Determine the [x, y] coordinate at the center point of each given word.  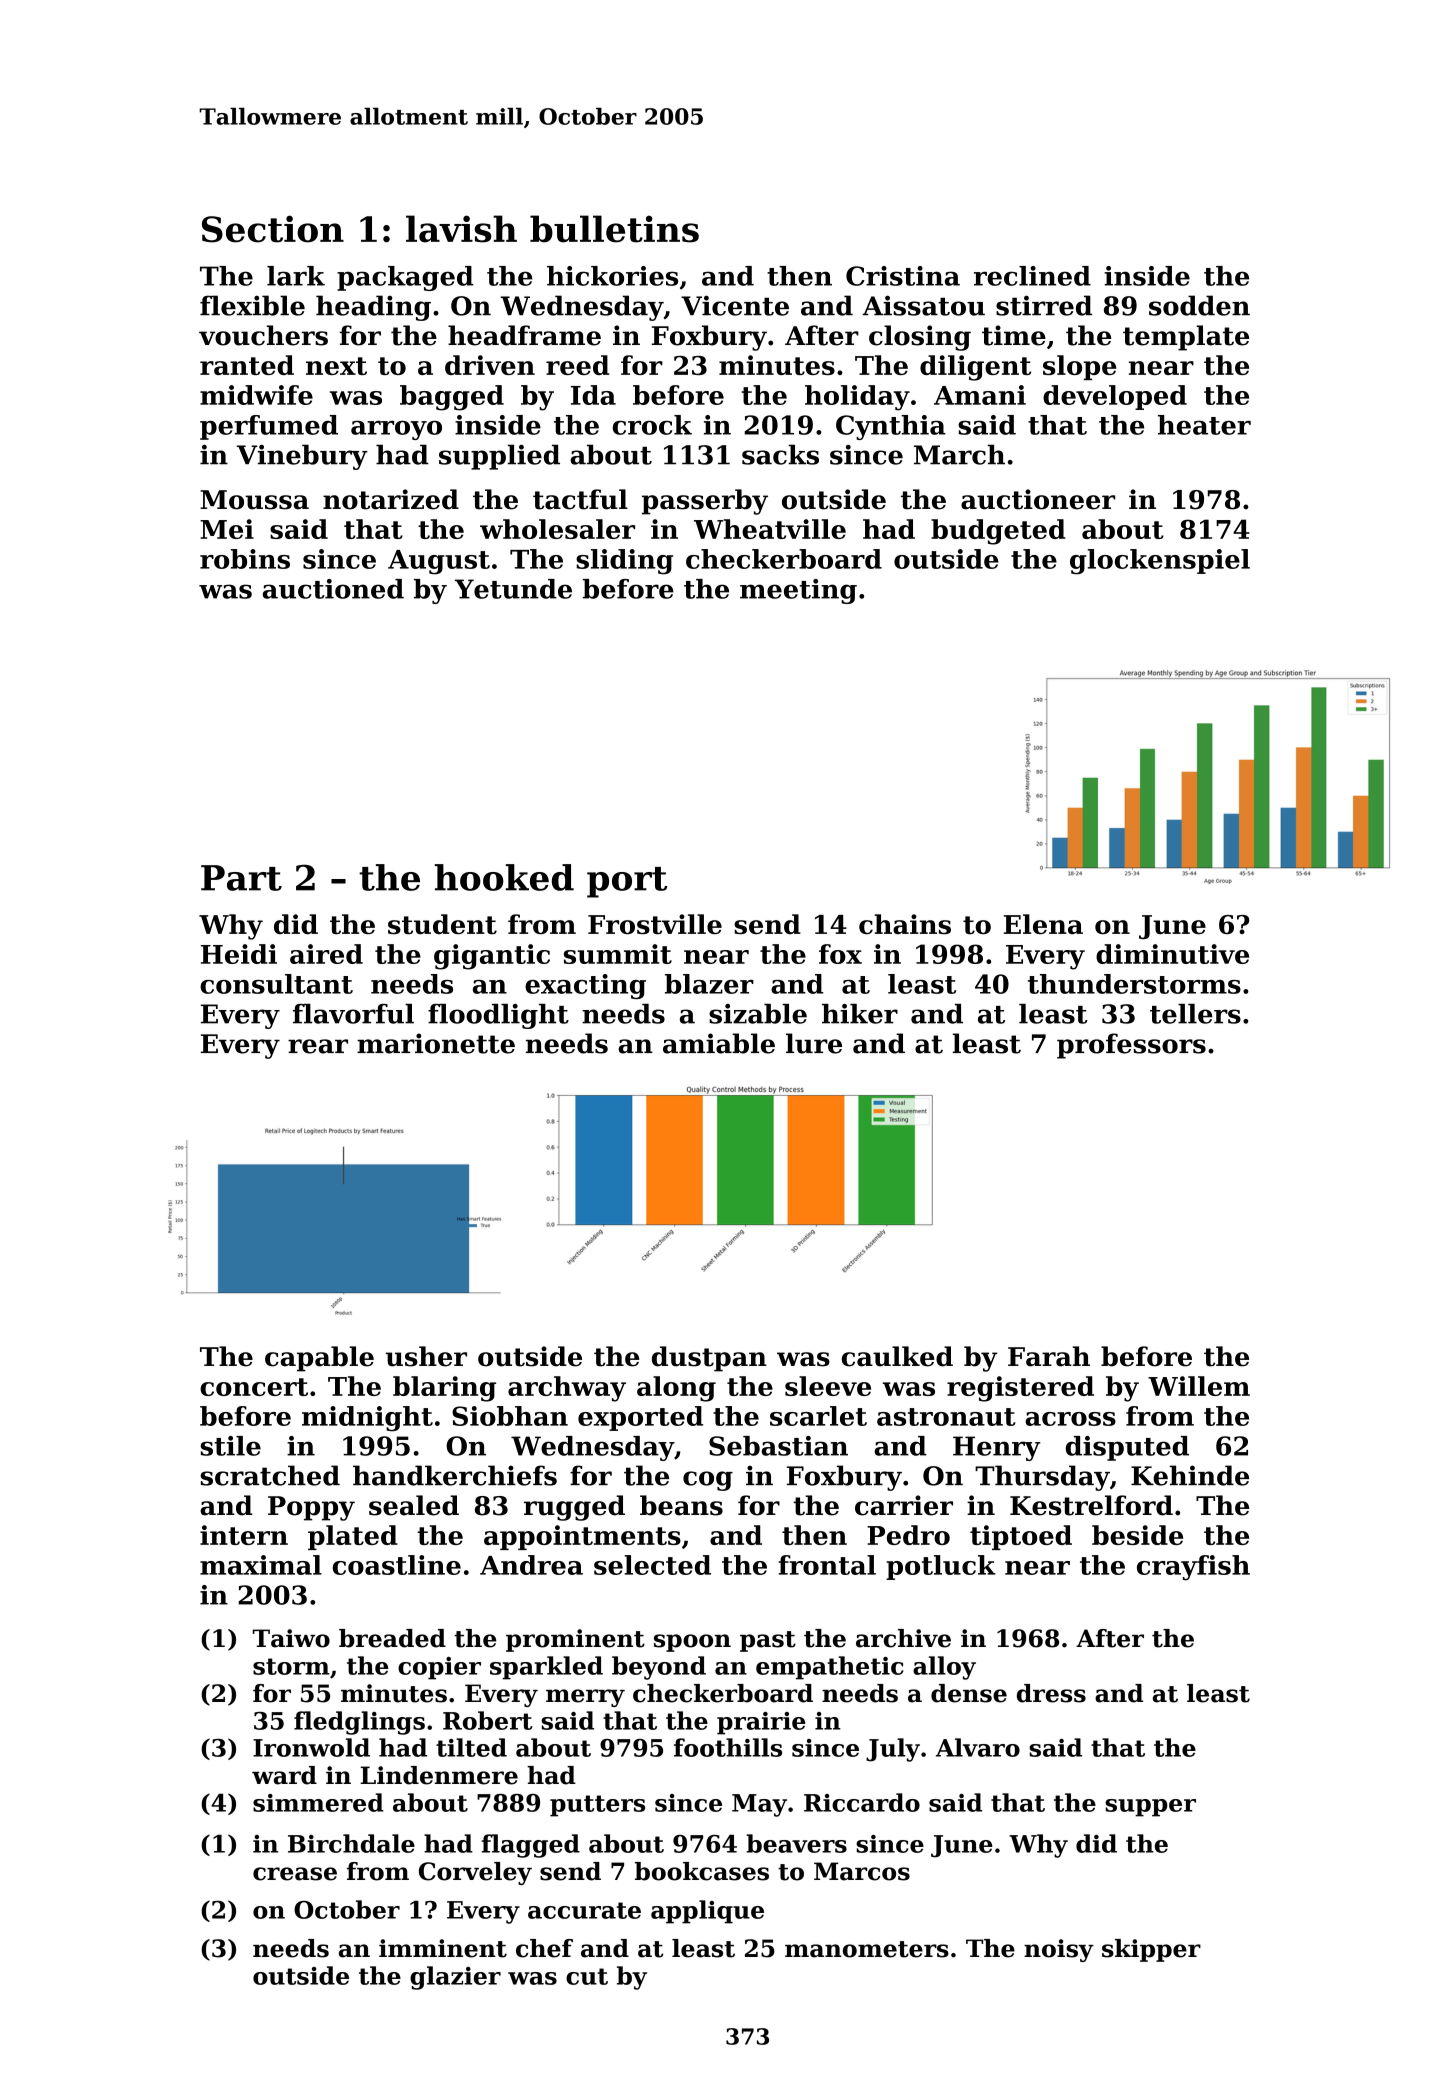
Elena [1043, 924]
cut [587, 1976]
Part [241, 878]
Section [273, 229]
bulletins [614, 229]
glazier [455, 1978]
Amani [980, 395]
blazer [709, 984]
